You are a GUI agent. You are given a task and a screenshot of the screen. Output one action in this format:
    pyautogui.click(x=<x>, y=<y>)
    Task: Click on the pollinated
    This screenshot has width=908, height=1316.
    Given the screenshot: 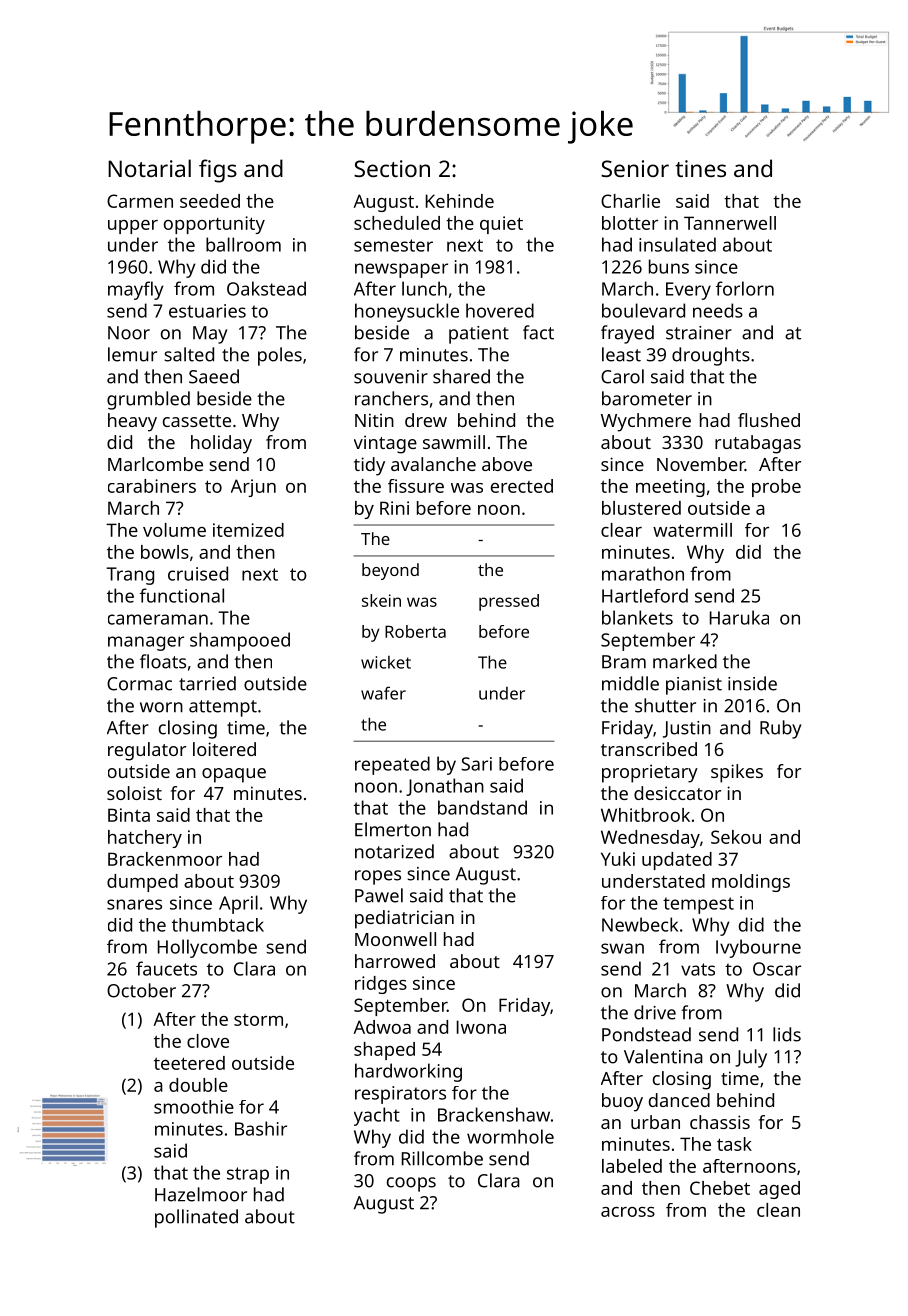 What is the action you would take?
    pyautogui.click(x=196, y=1218)
